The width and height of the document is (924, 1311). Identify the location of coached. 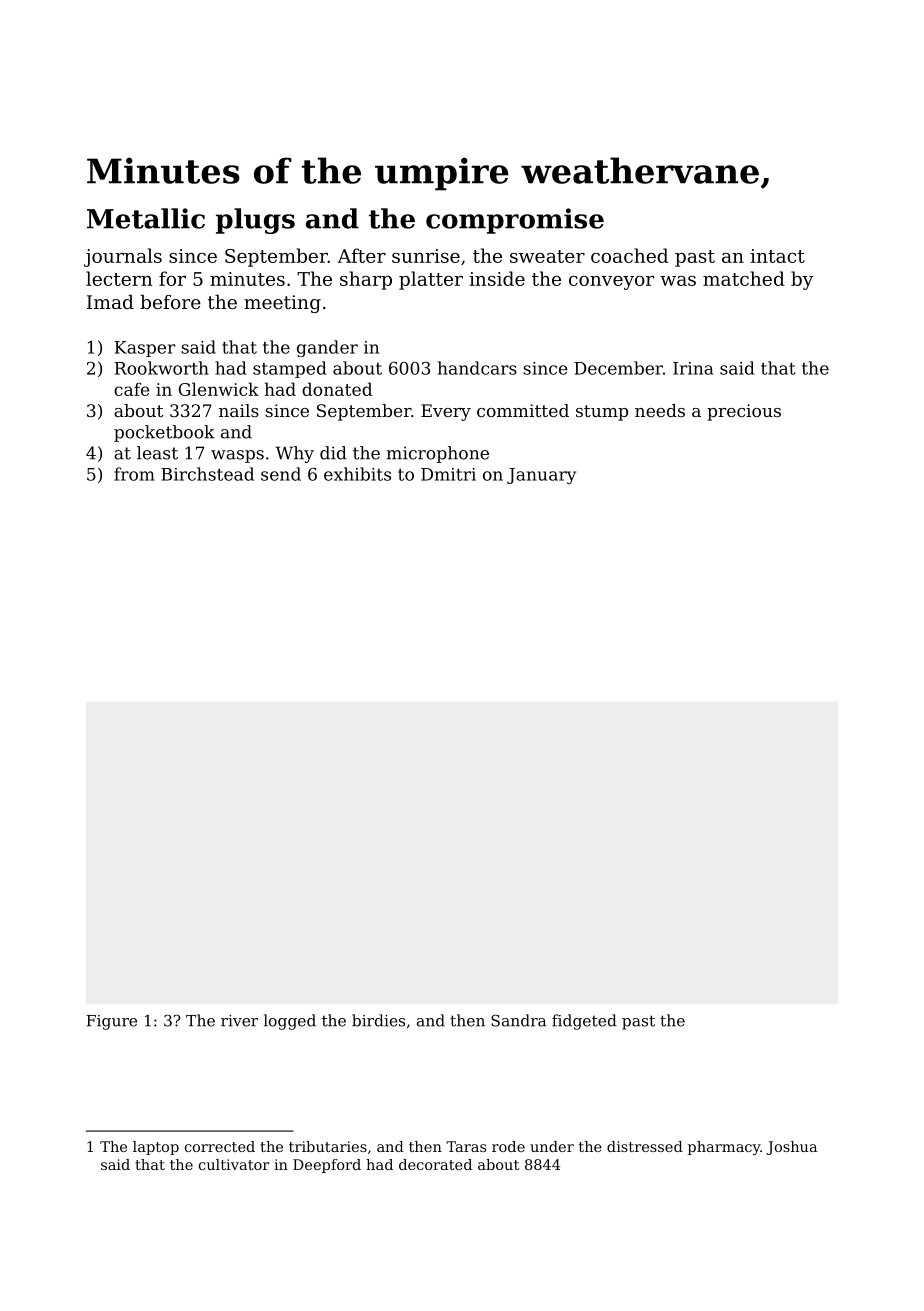
(629, 255).
